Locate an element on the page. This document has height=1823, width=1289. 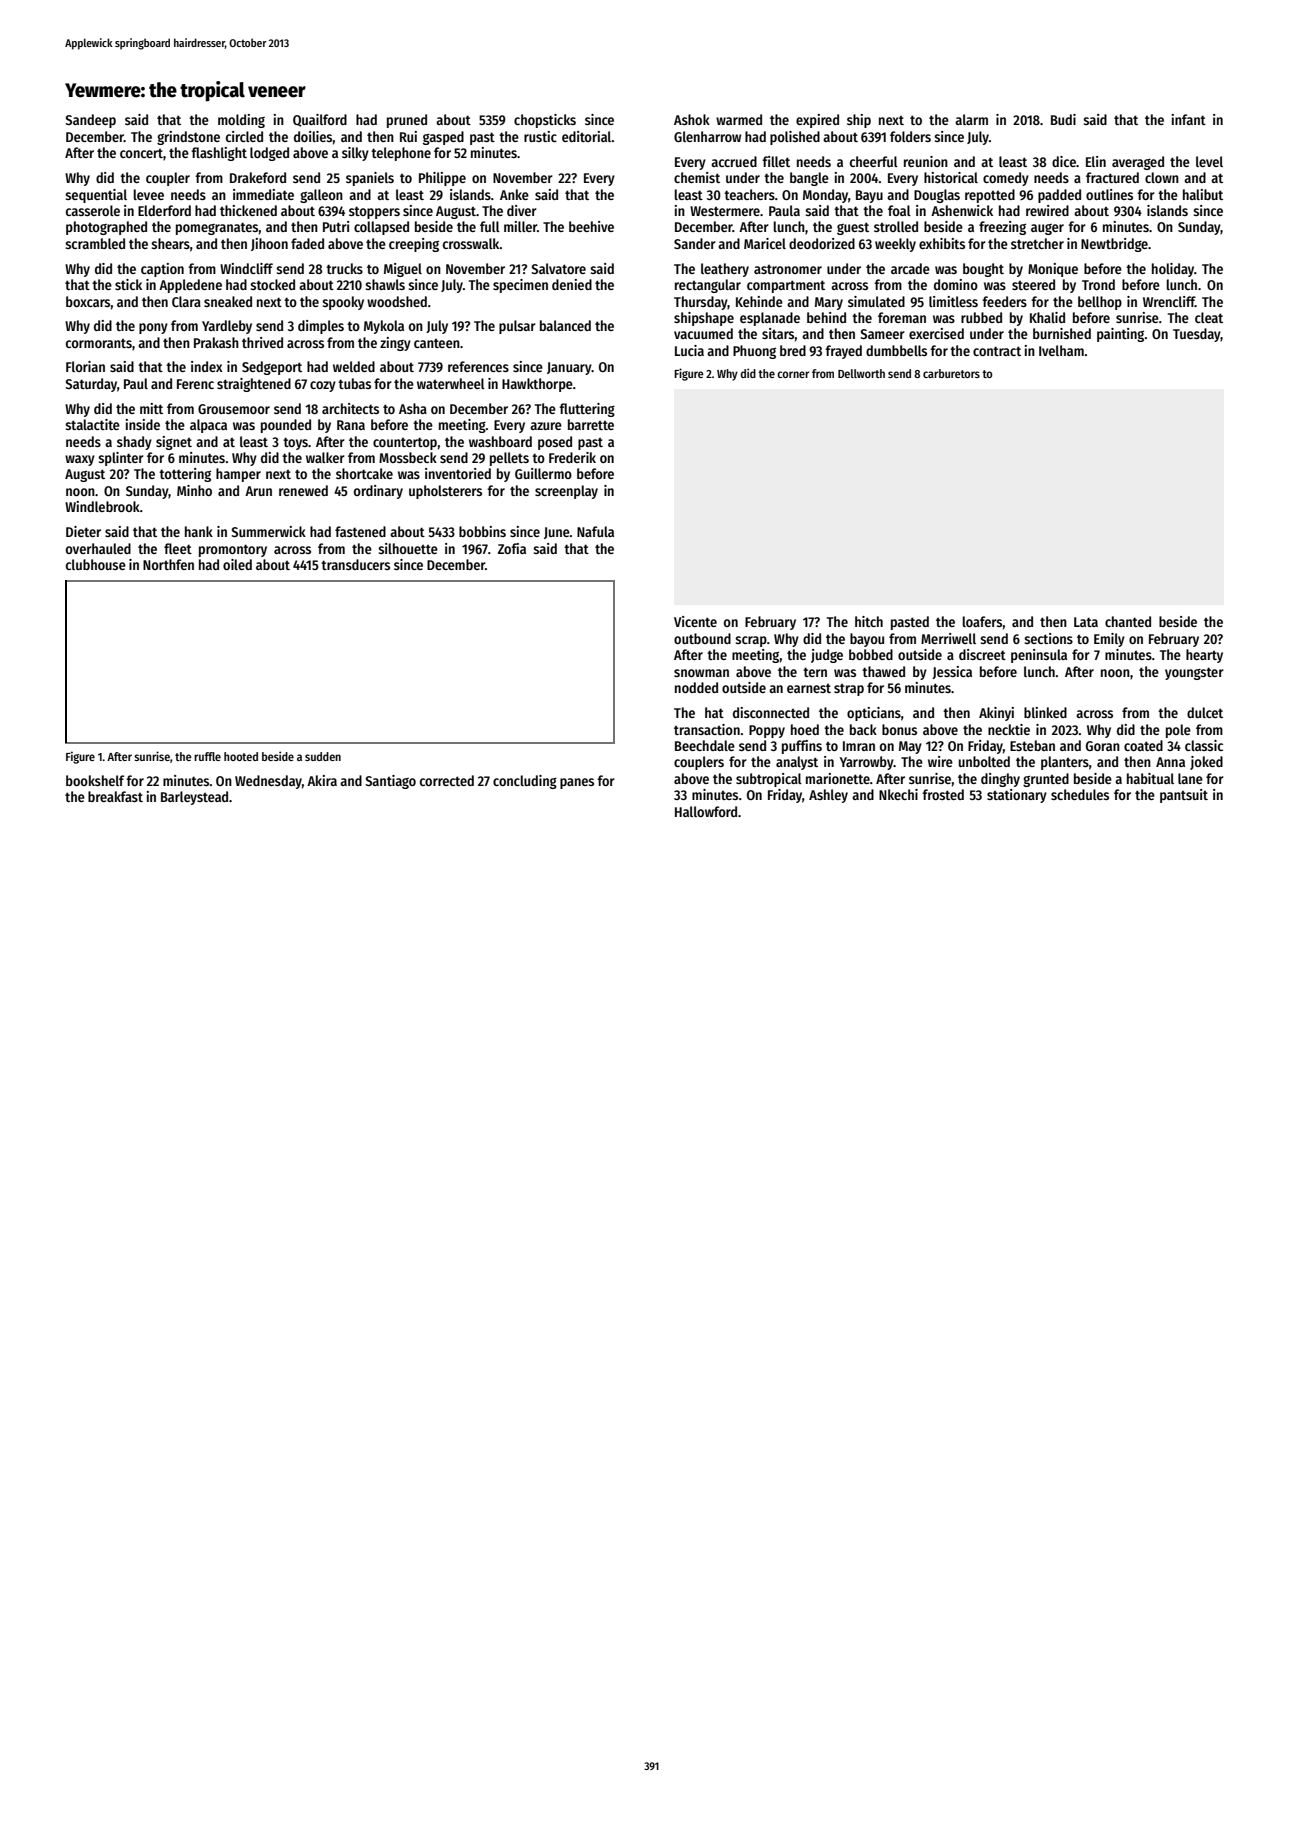
hooted is located at coordinates (241, 756).
